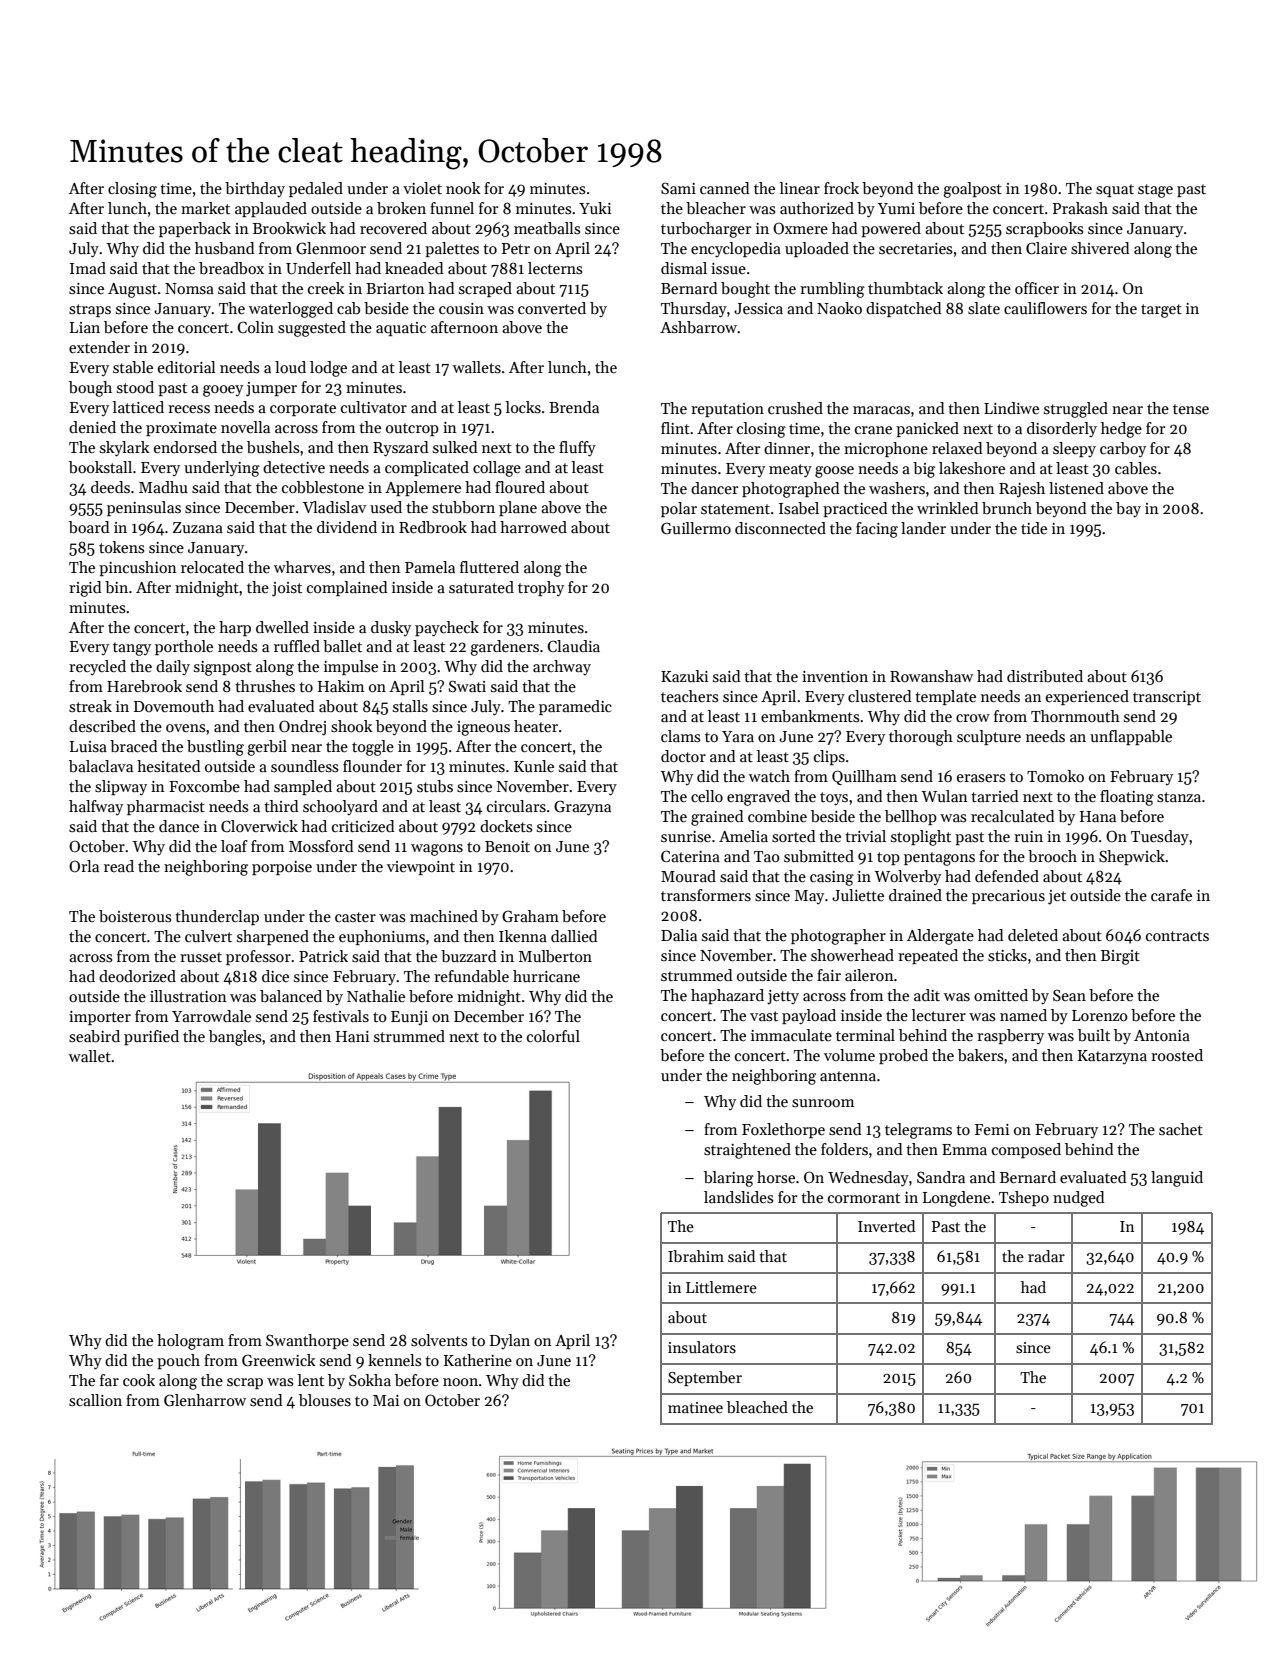 The image size is (1281, 1658). I want to click on Benoit, so click(507, 846).
